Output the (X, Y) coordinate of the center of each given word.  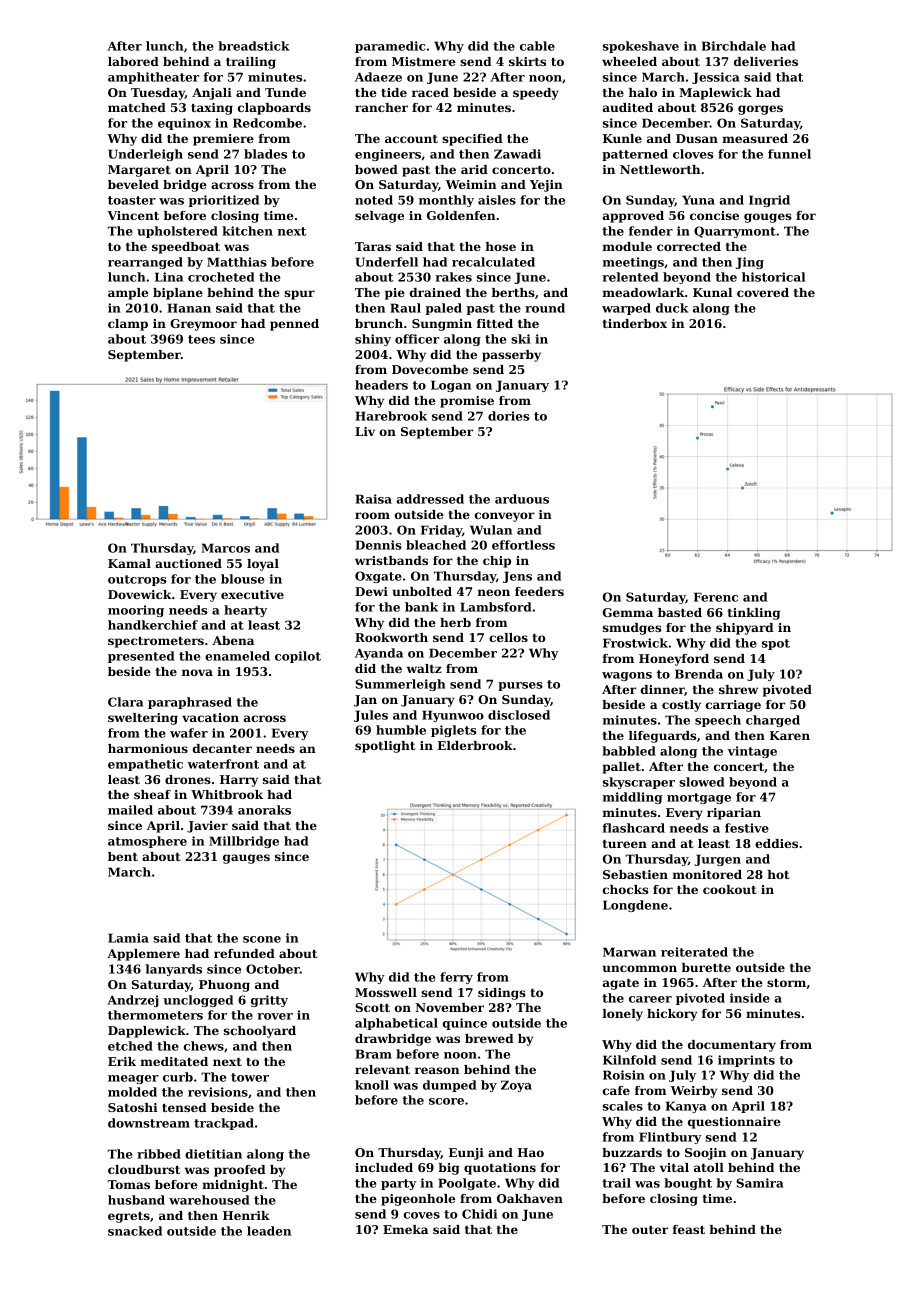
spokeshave (641, 47)
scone (262, 939)
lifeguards (662, 737)
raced (430, 92)
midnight (233, 1186)
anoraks (264, 810)
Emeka (405, 1229)
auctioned (188, 563)
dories (508, 416)
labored (133, 61)
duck (672, 308)
